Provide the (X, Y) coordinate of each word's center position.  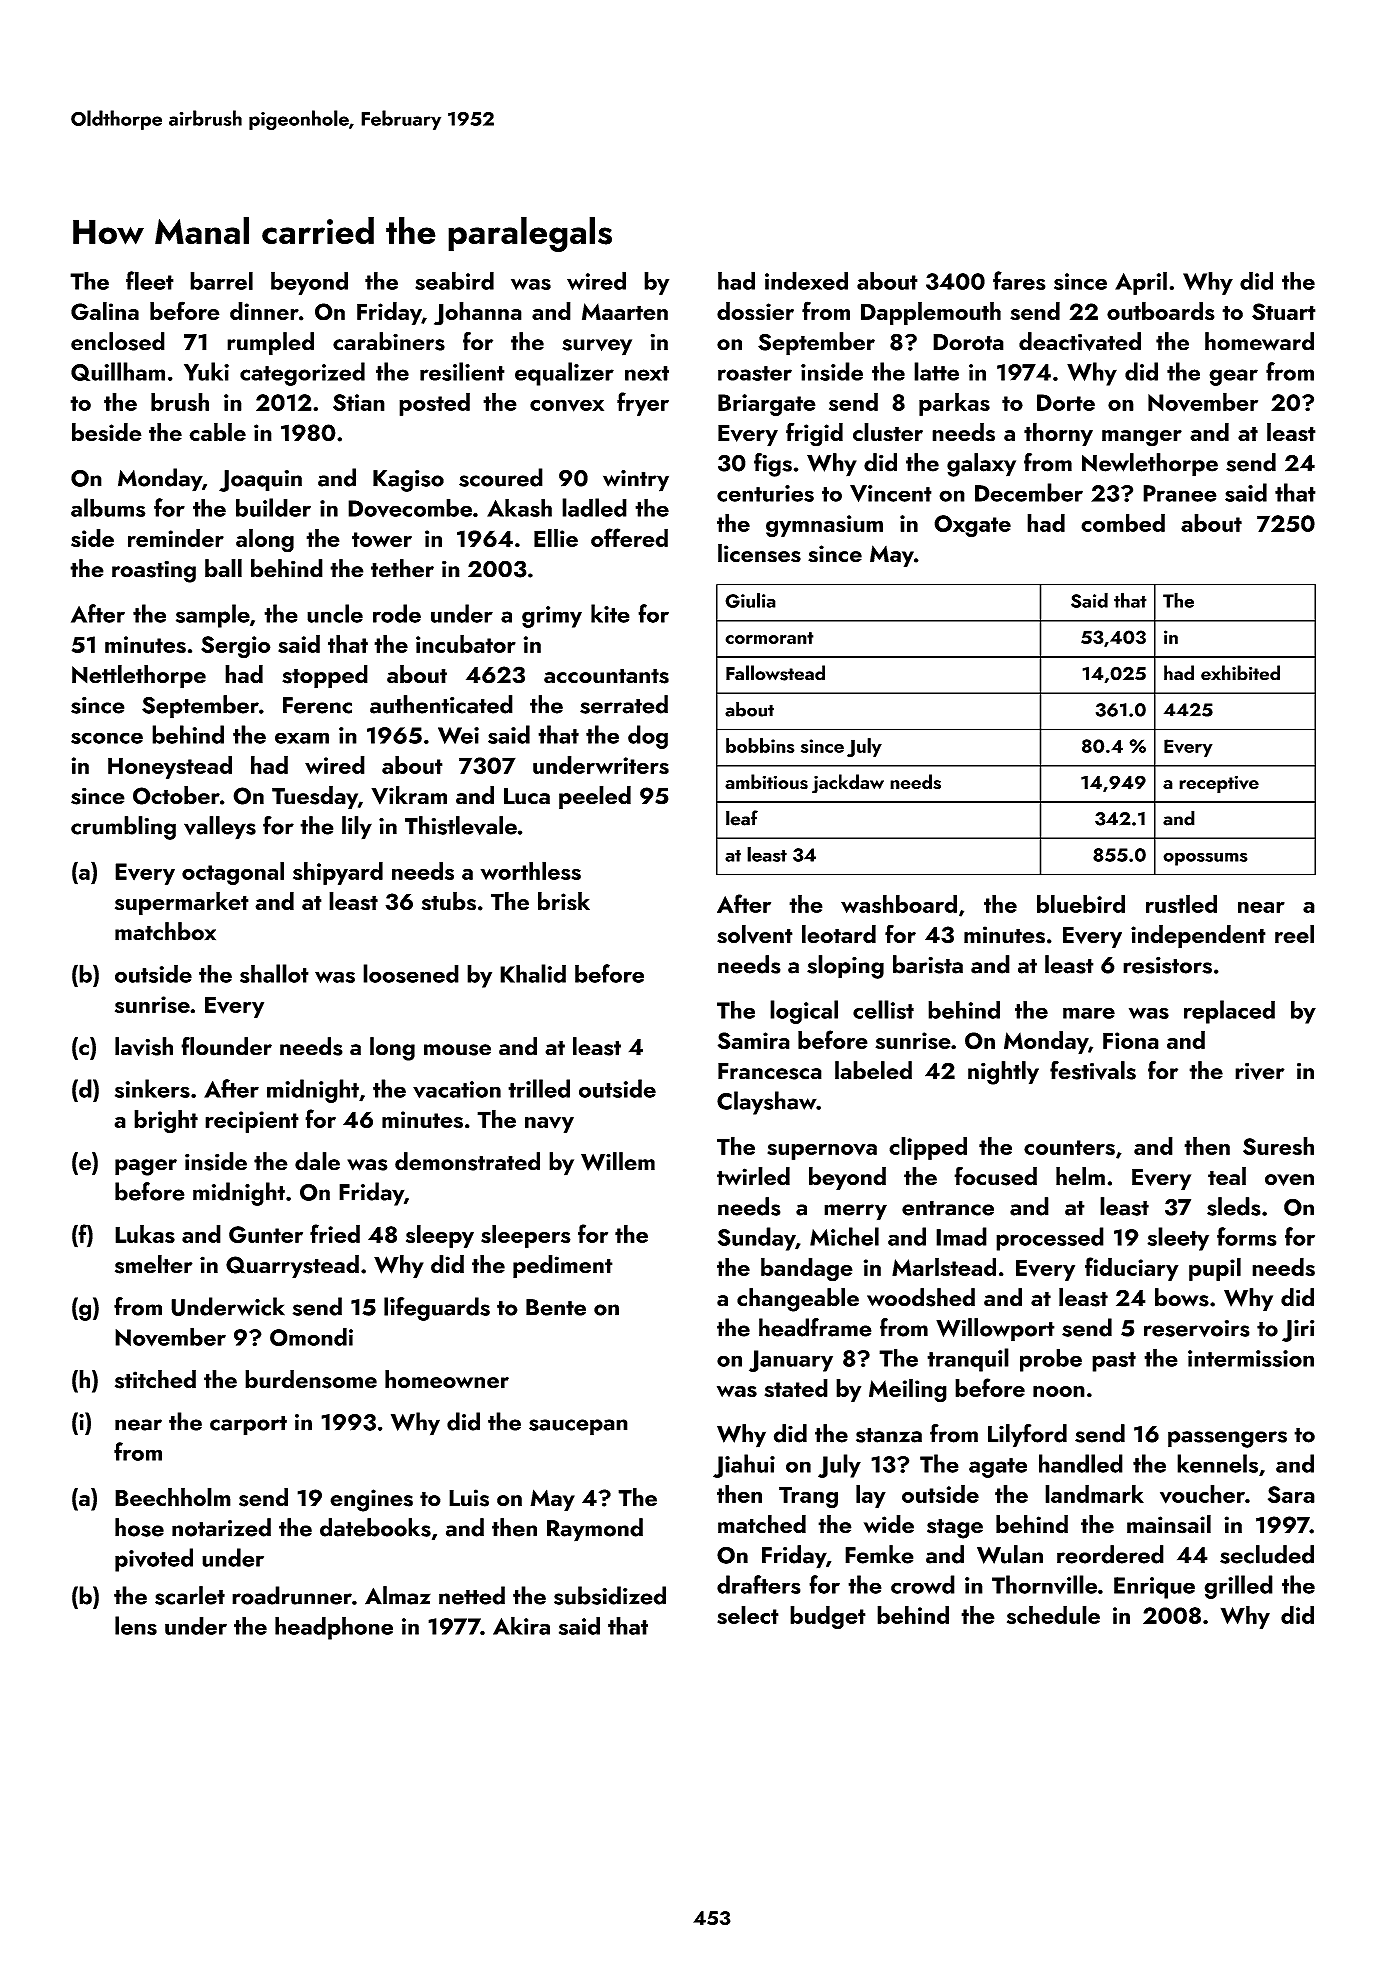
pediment (563, 1266)
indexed (806, 280)
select (748, 1615)
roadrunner (292, 1595)
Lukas (145, 1234)
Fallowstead (775, 673)
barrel (221, 280)
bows (1182, 1297)
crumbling (123, 828)
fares (1019, 280)
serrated (624, 704)
